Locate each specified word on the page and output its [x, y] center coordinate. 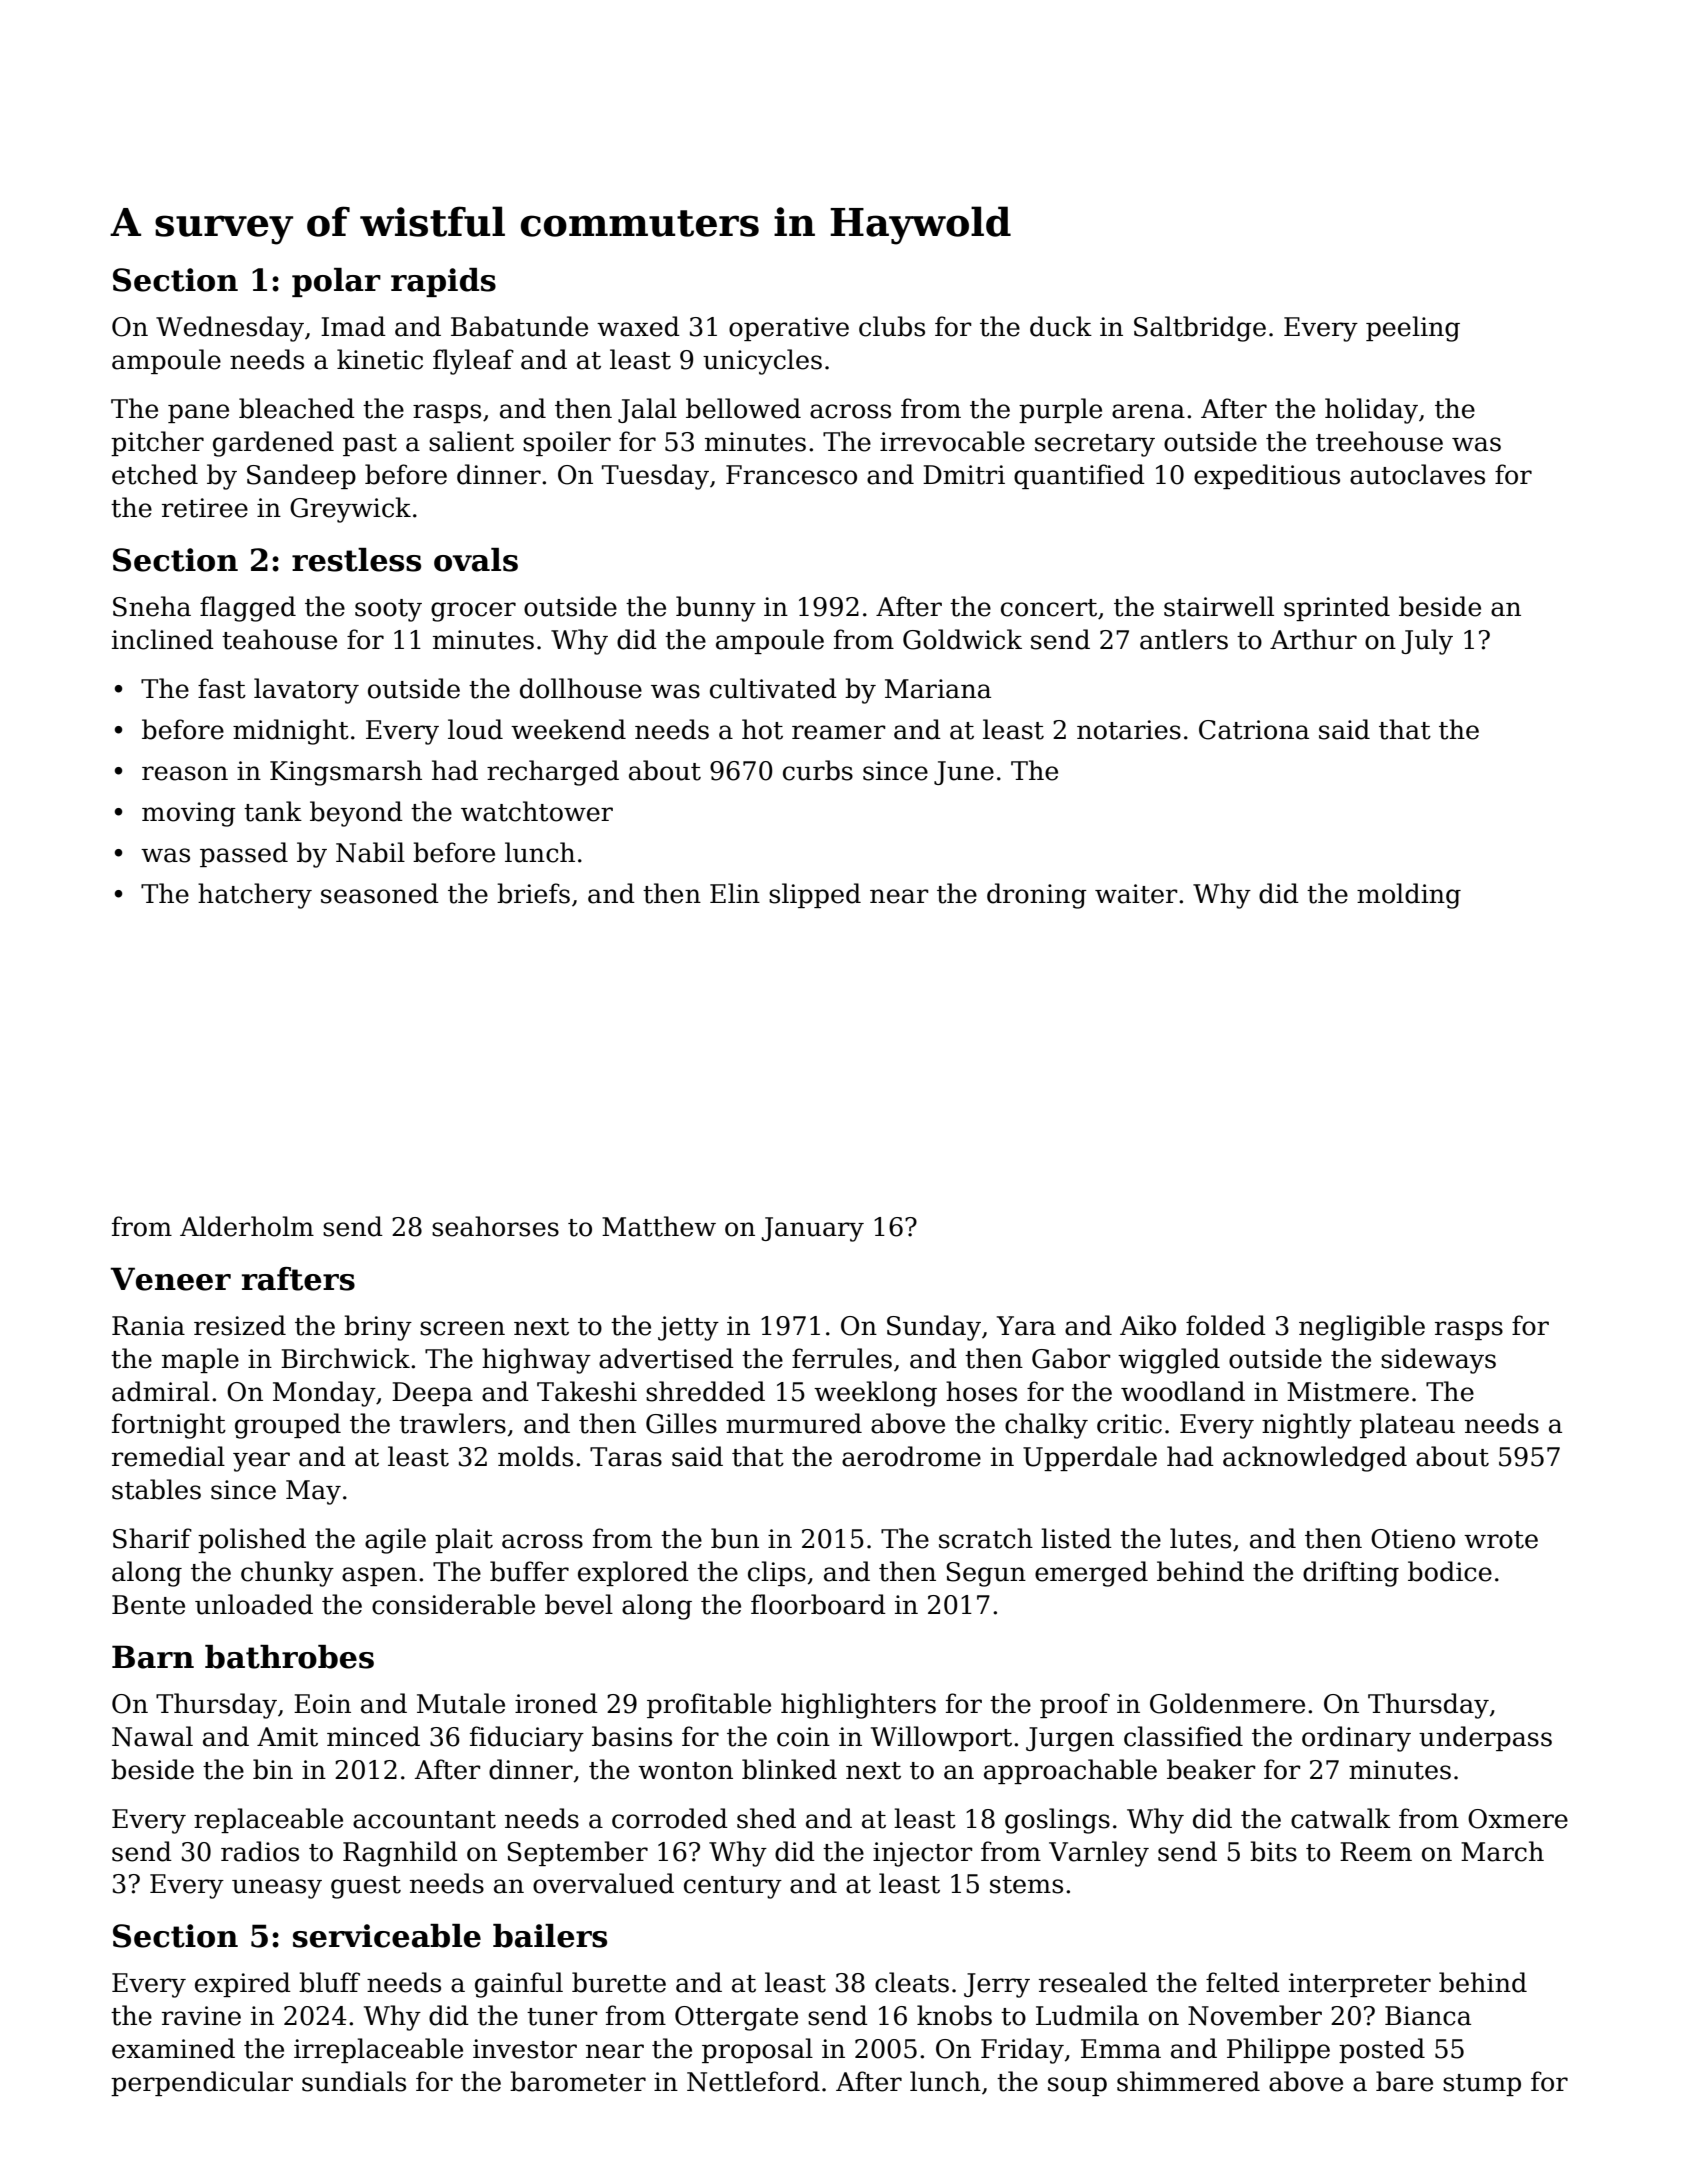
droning [1037, 896]
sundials [354, 2081]
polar [336, 282]
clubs [892, 326]
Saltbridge [1200, 329]
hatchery [255, 896]
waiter [1136, 894]
